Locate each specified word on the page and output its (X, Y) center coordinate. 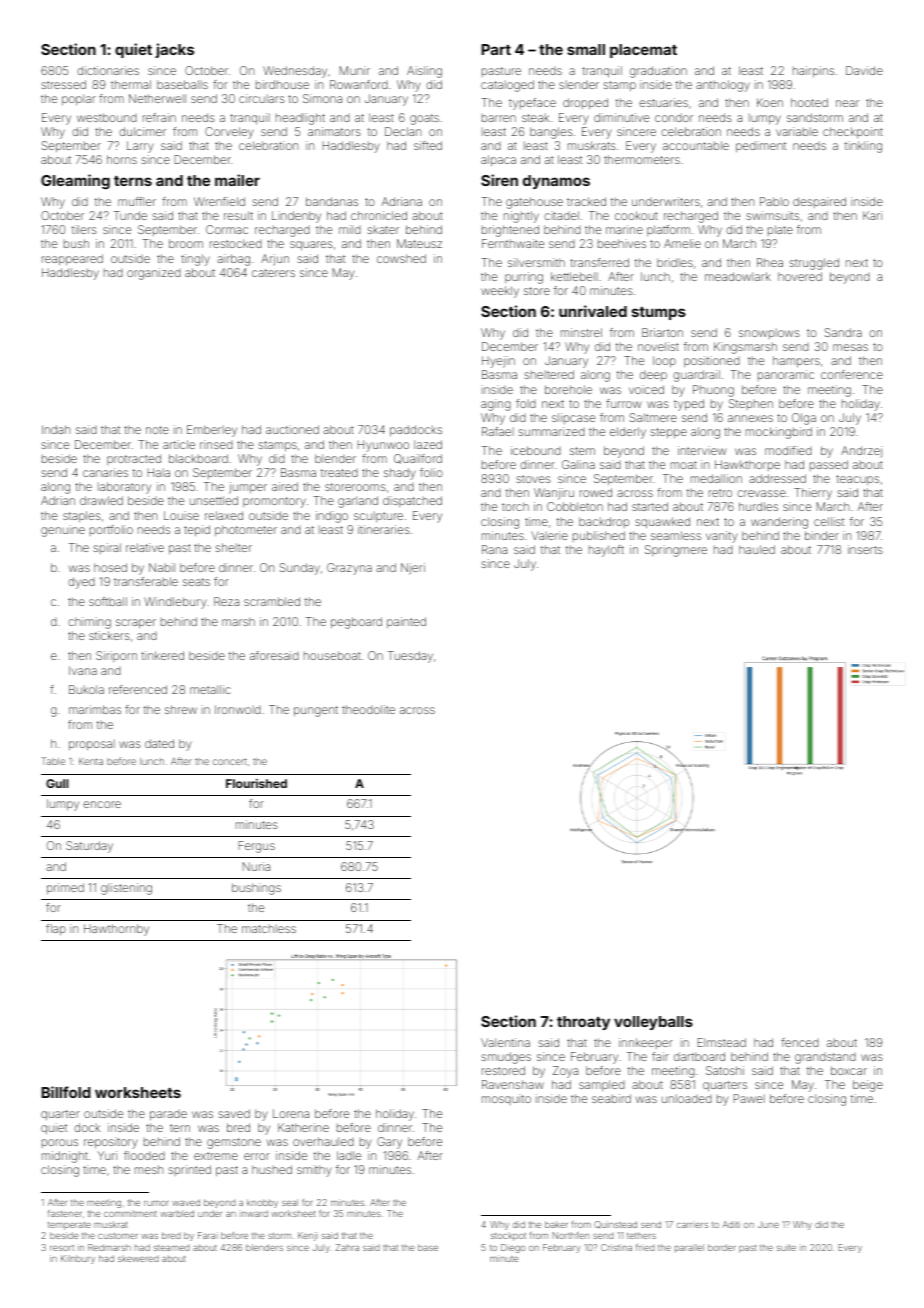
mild (350, 229)
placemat (643, 51)
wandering (779, 523)
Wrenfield (219, 201)
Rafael (498, 431)
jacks (174, 50)
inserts (865, 549)
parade (168, 1115)
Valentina (505, 1042)
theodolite (368, 709)
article (179, 444)
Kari (872, 215)
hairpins (813, 72)
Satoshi (725, 1070)
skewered (138, 1258)
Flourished (256, 783)
